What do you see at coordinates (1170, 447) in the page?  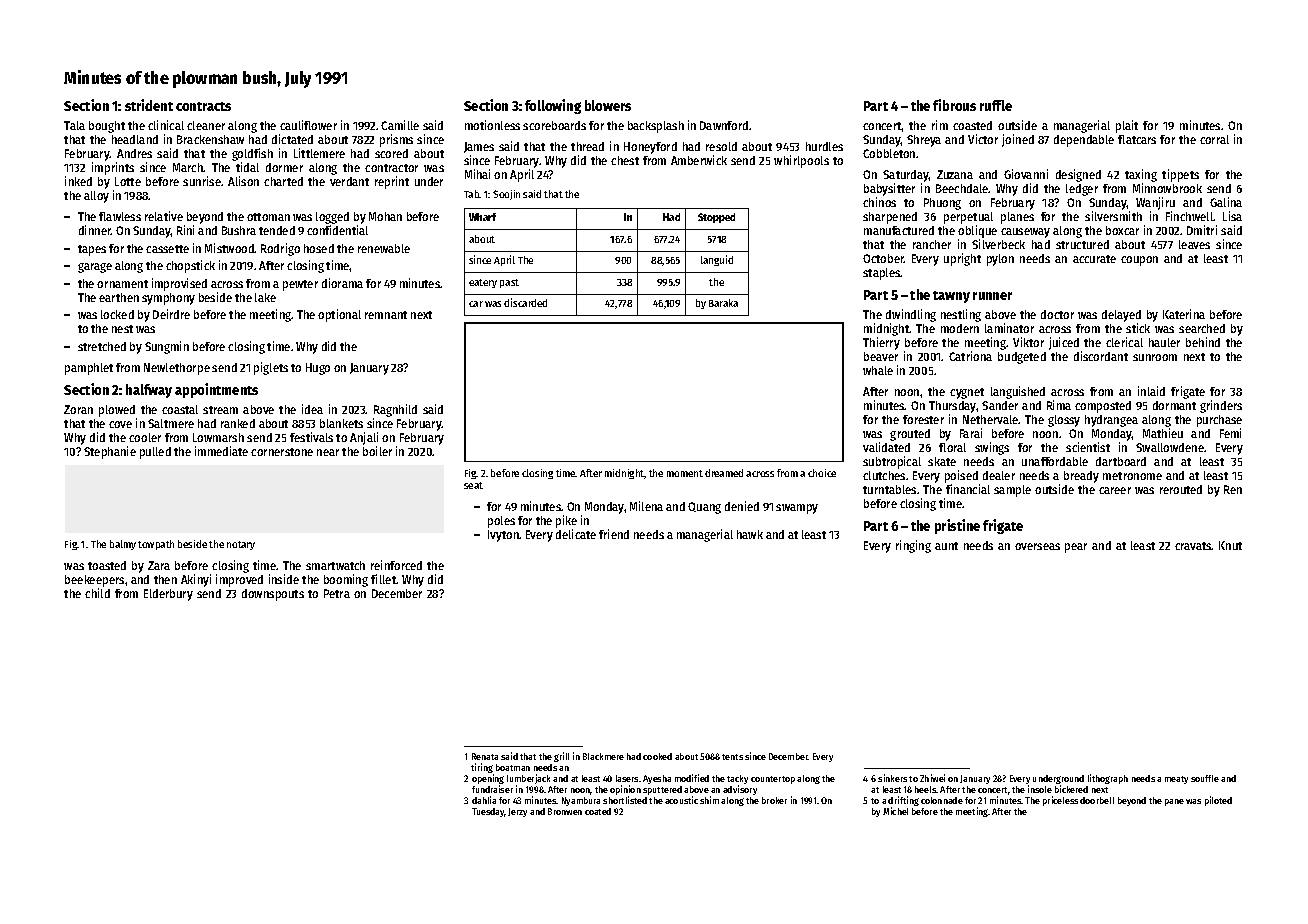 I see `Swallowdene` at bounding box center [1170, 447].
